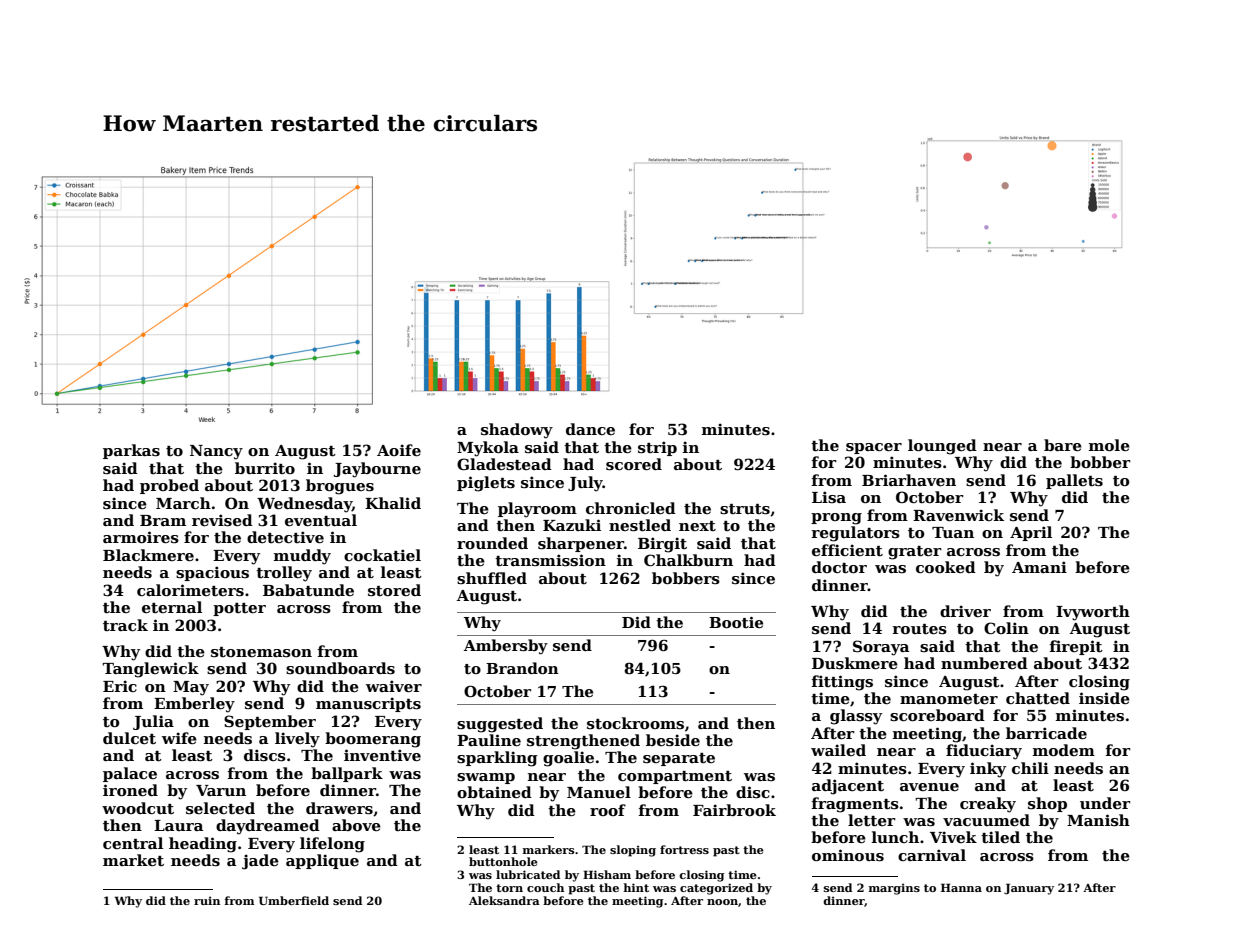 This screenshot has width=1233, height=952. Describe the element at coordinates (633, 851) in the screenshot. I see `sloping` at that location.
